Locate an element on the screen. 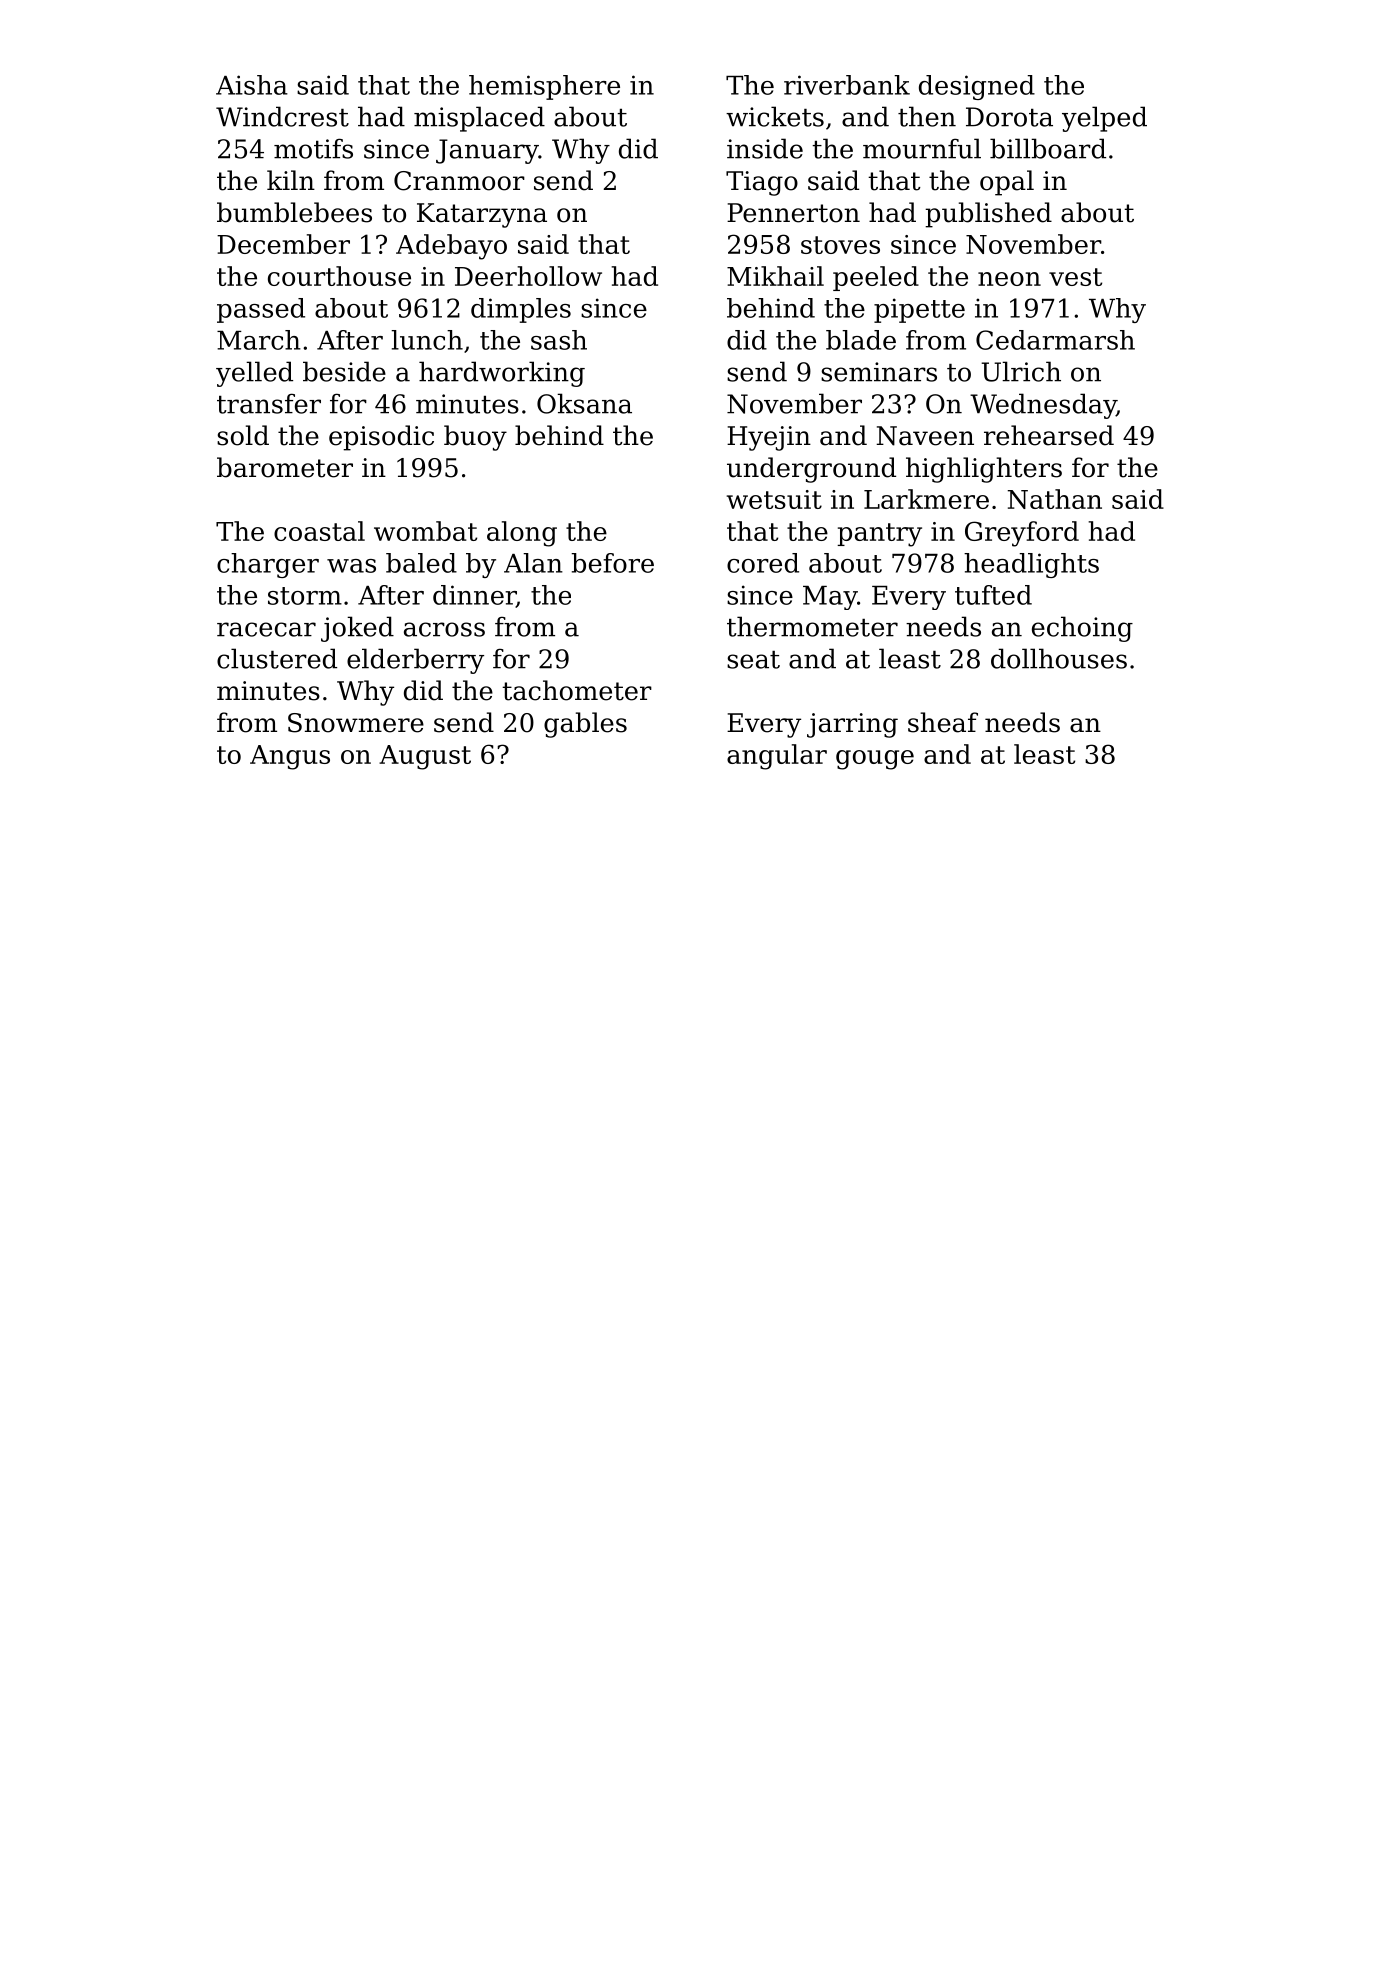 This screenshot has height=1969, width=1386. hemisphere is located at coordinates (544, 87).
